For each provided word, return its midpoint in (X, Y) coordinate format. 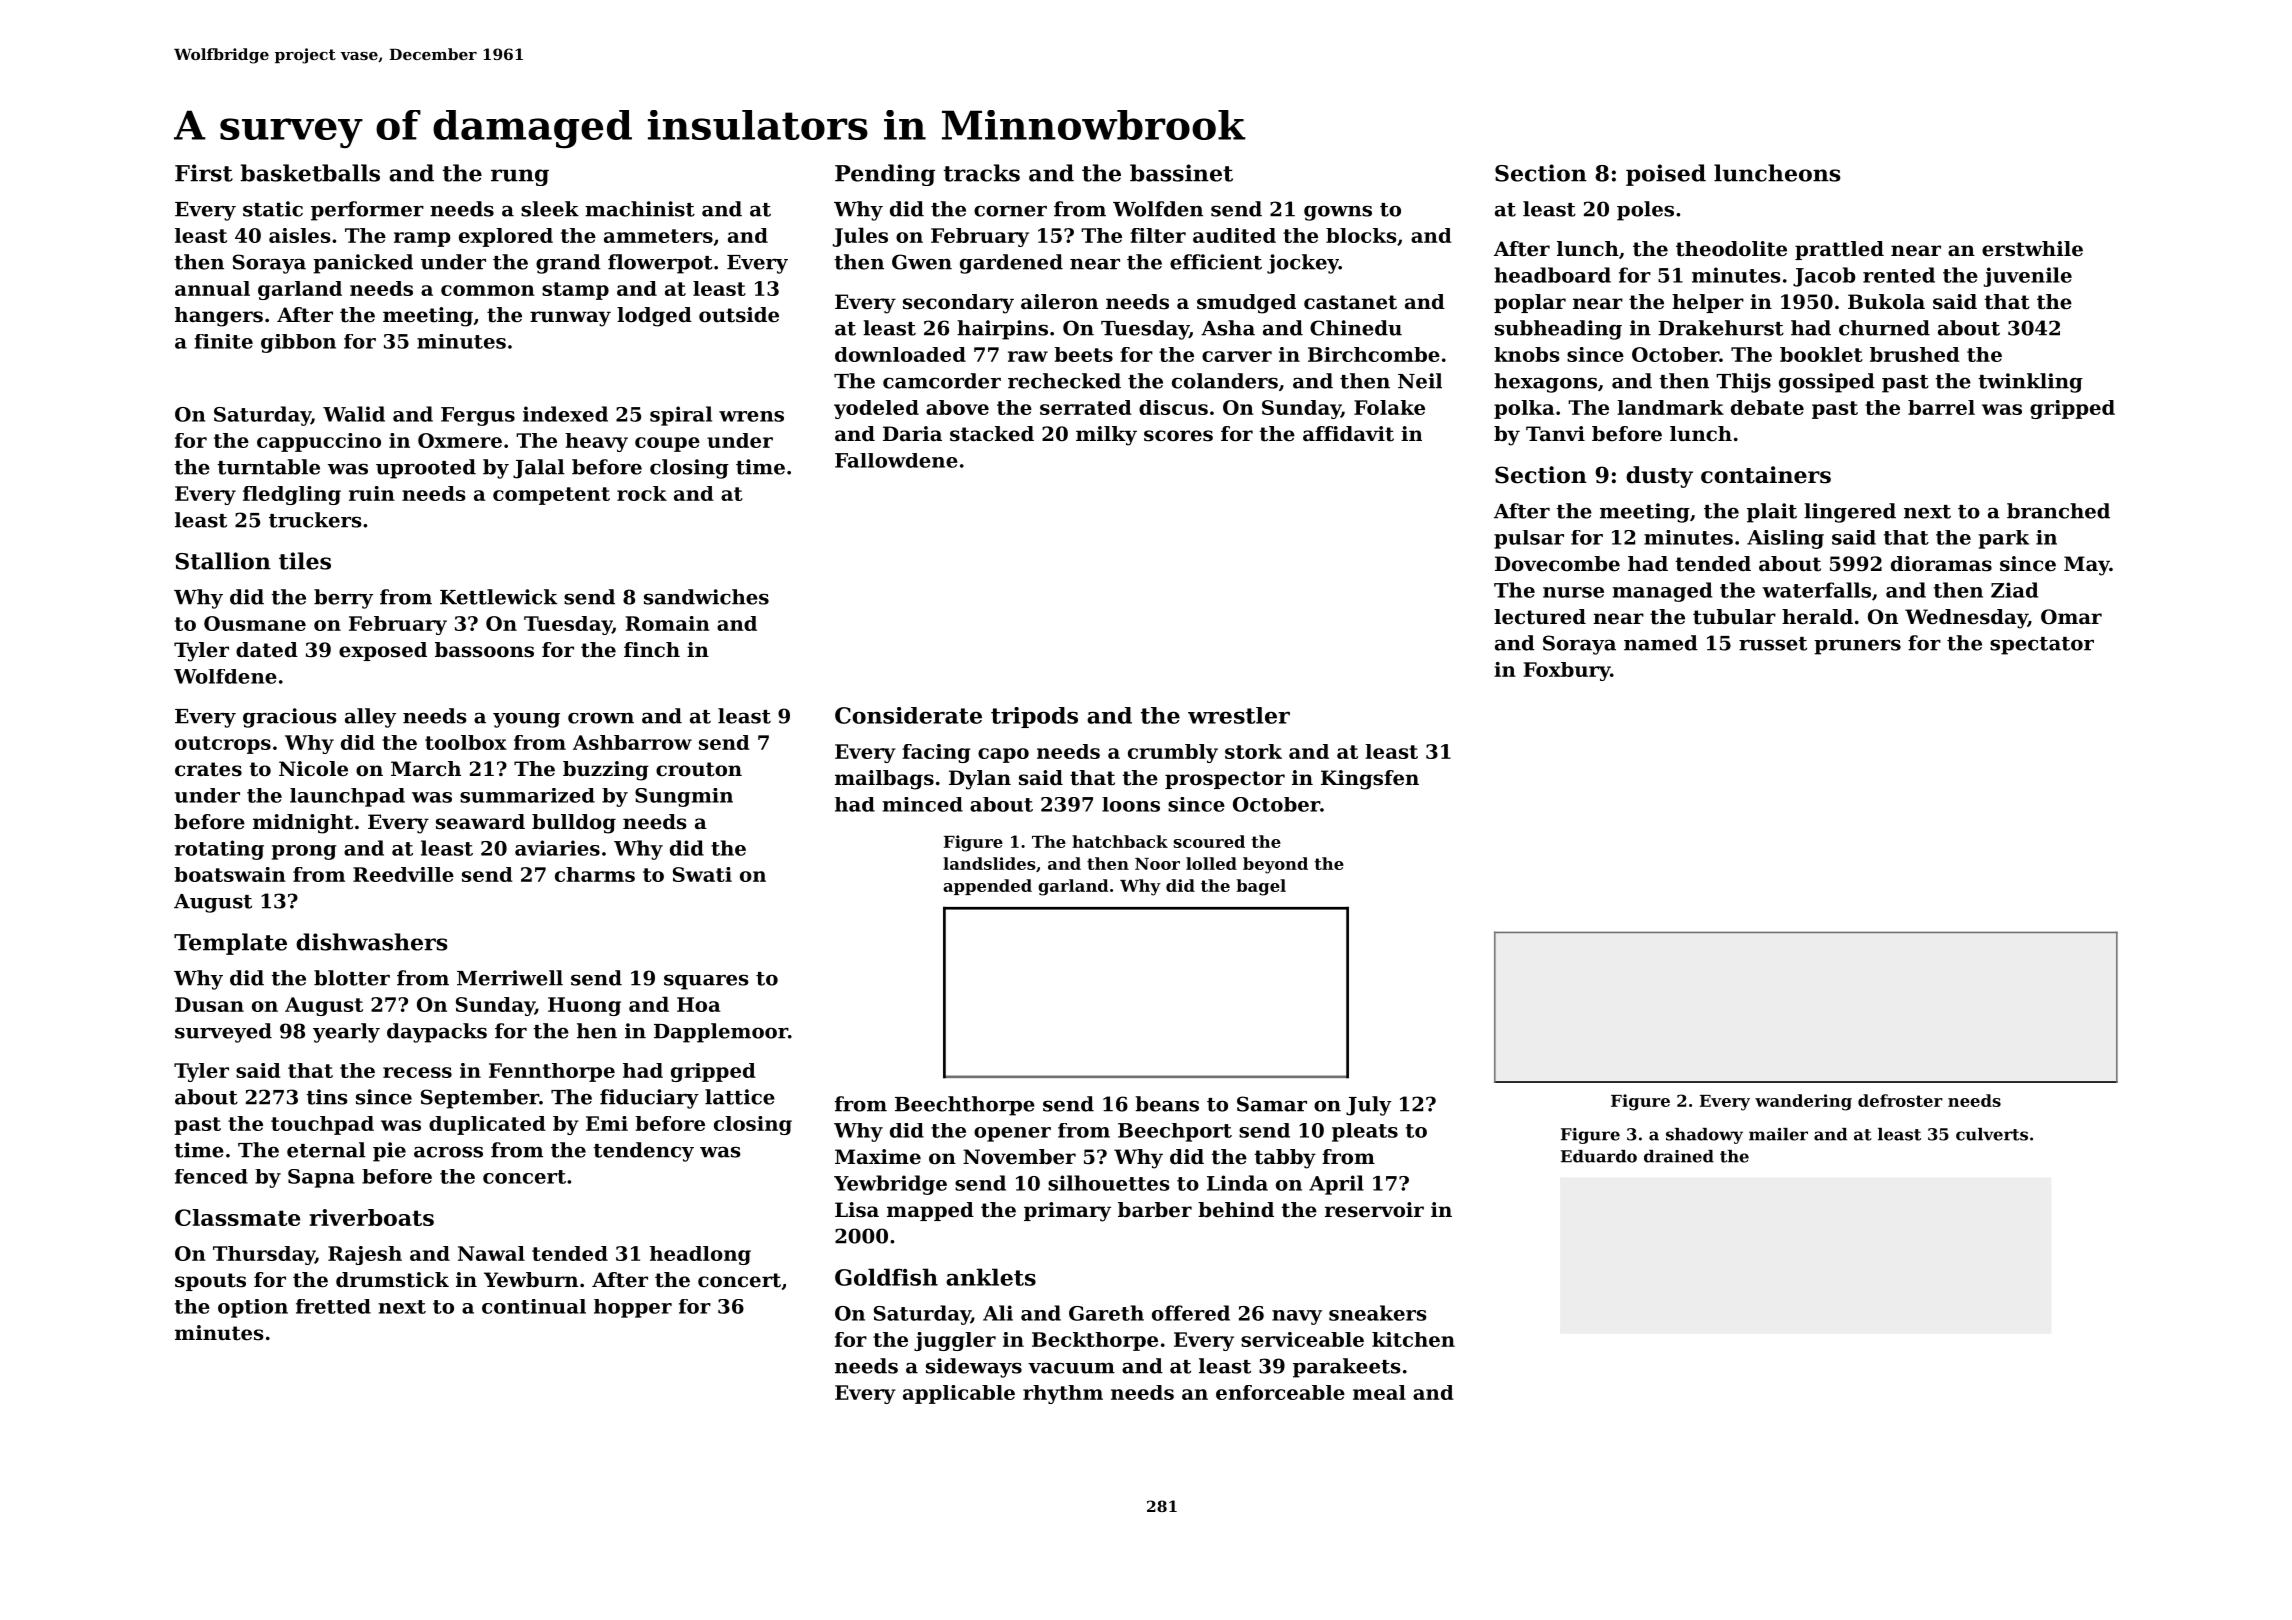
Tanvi (1555, 433)
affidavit (1348, 434)
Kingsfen (1370, 780)
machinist (640, 209)
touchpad (322, 1125)
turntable (268, 467)
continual (534, 1306)
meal (1379, 1392)
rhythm (1063, 1394)
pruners (1857, 647)
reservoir (1374, 1210)
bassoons (484, 650)
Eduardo (1599, 1156)
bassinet (1181, 173)
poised (1666, 175)
